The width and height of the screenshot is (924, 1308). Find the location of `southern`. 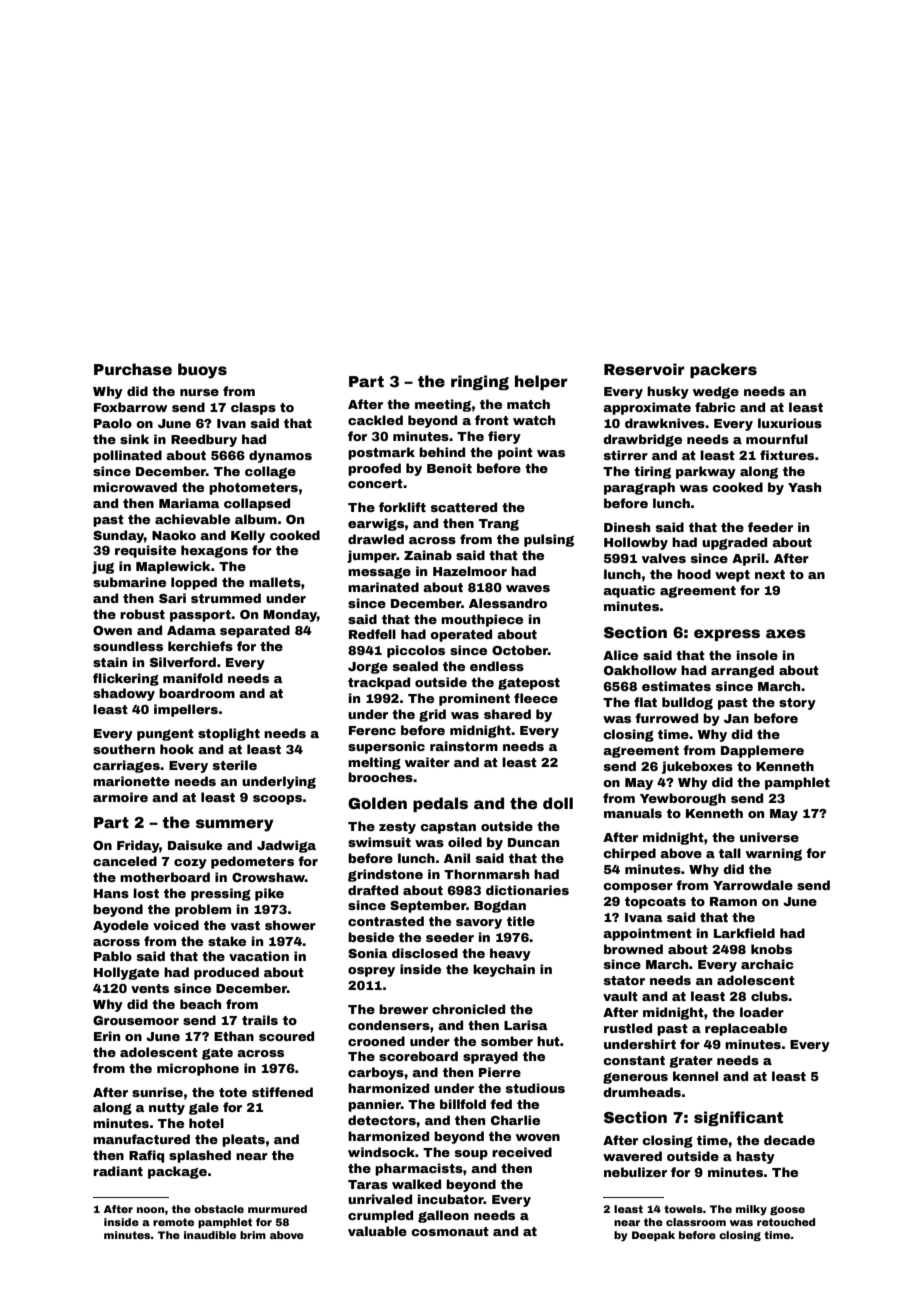

southern is located at coordinates (124, 749).
